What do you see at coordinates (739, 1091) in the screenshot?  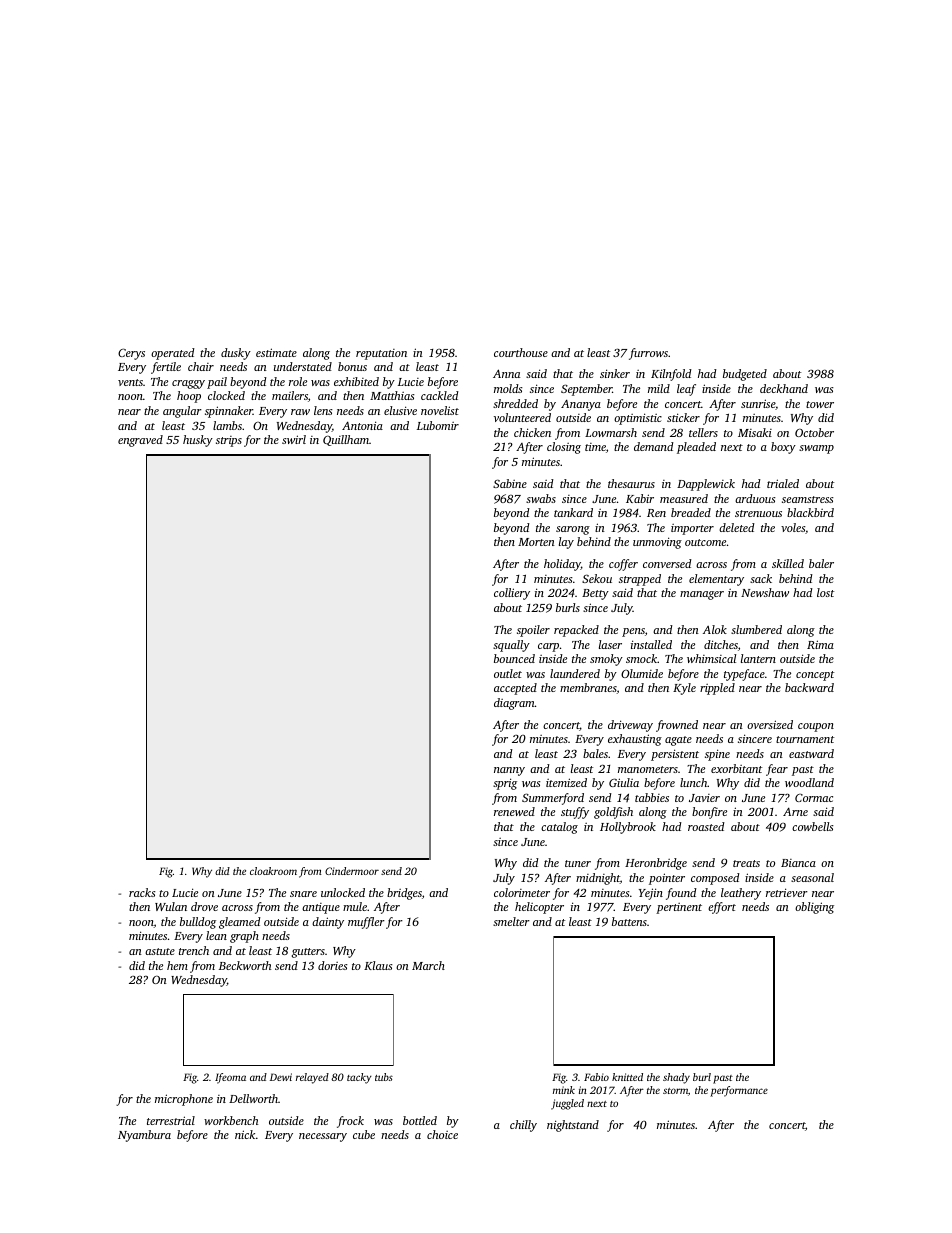 I see `performance` at bounding box center [739, 1091].
